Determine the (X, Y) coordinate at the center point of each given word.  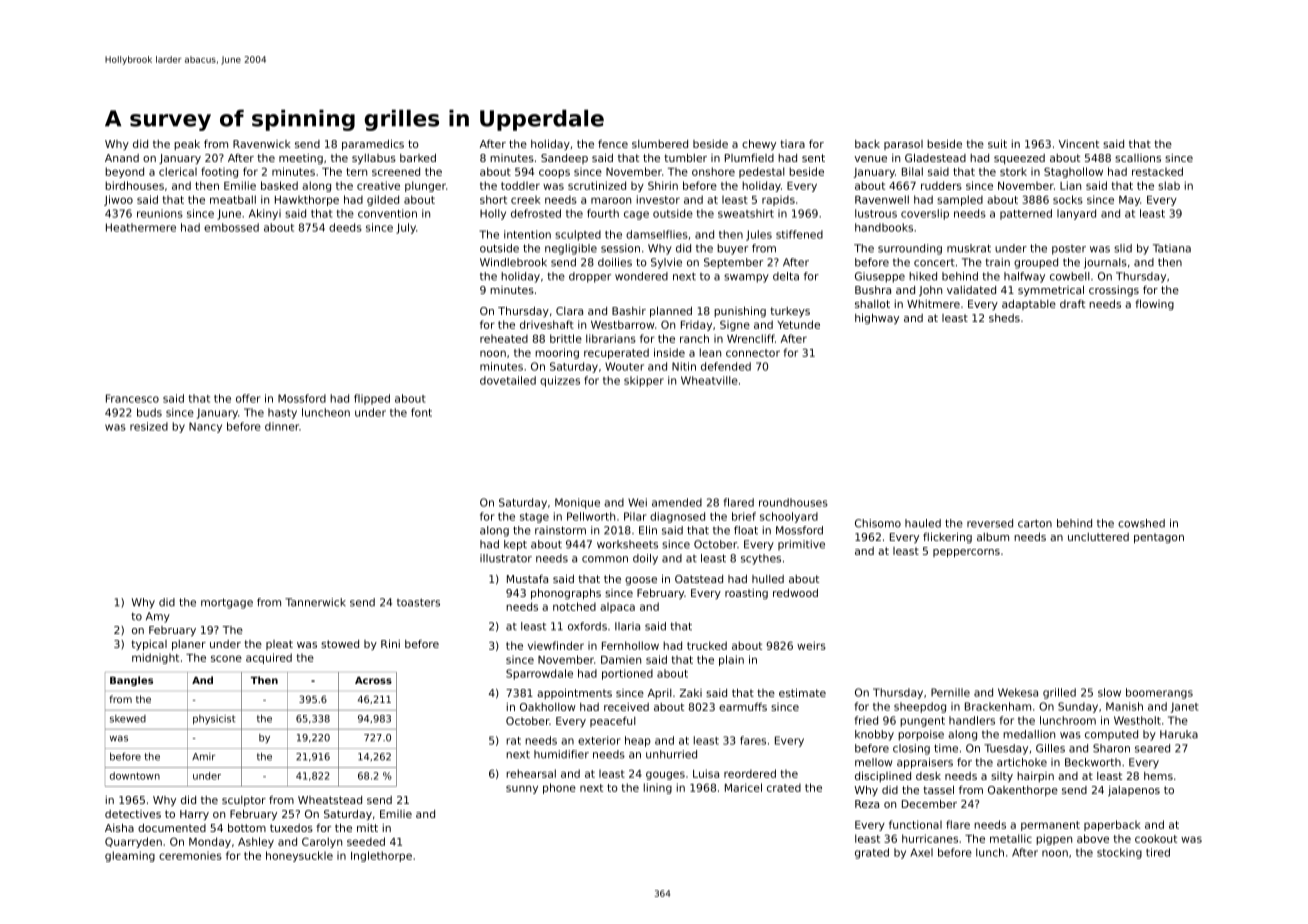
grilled (1059, 693)
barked (418, 158)
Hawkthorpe (307, 200)
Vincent (1079, 144)
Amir (203, 756)
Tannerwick (315, 602)
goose (641, 581)
